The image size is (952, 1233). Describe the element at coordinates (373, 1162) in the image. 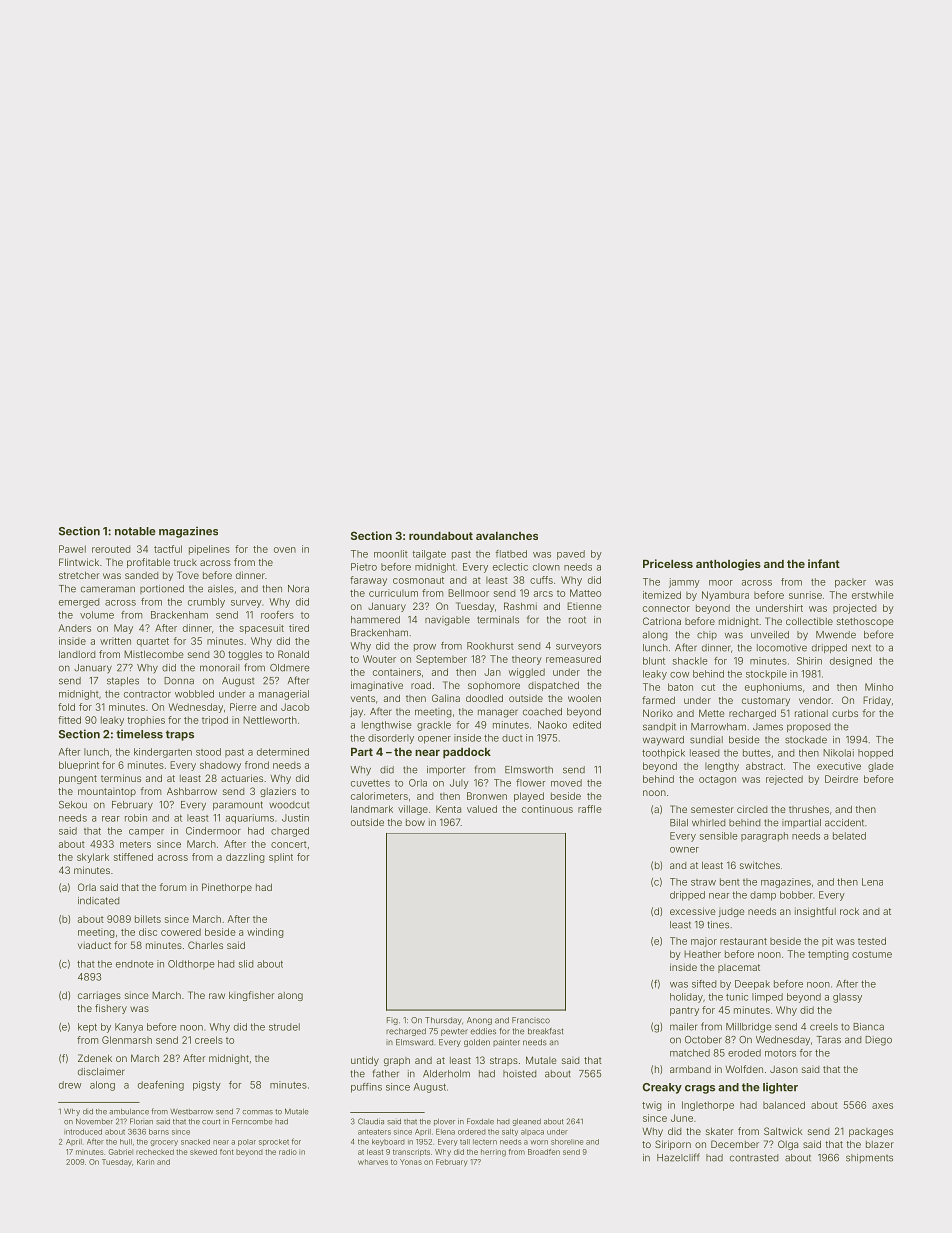

I see `wharves` at that location.
